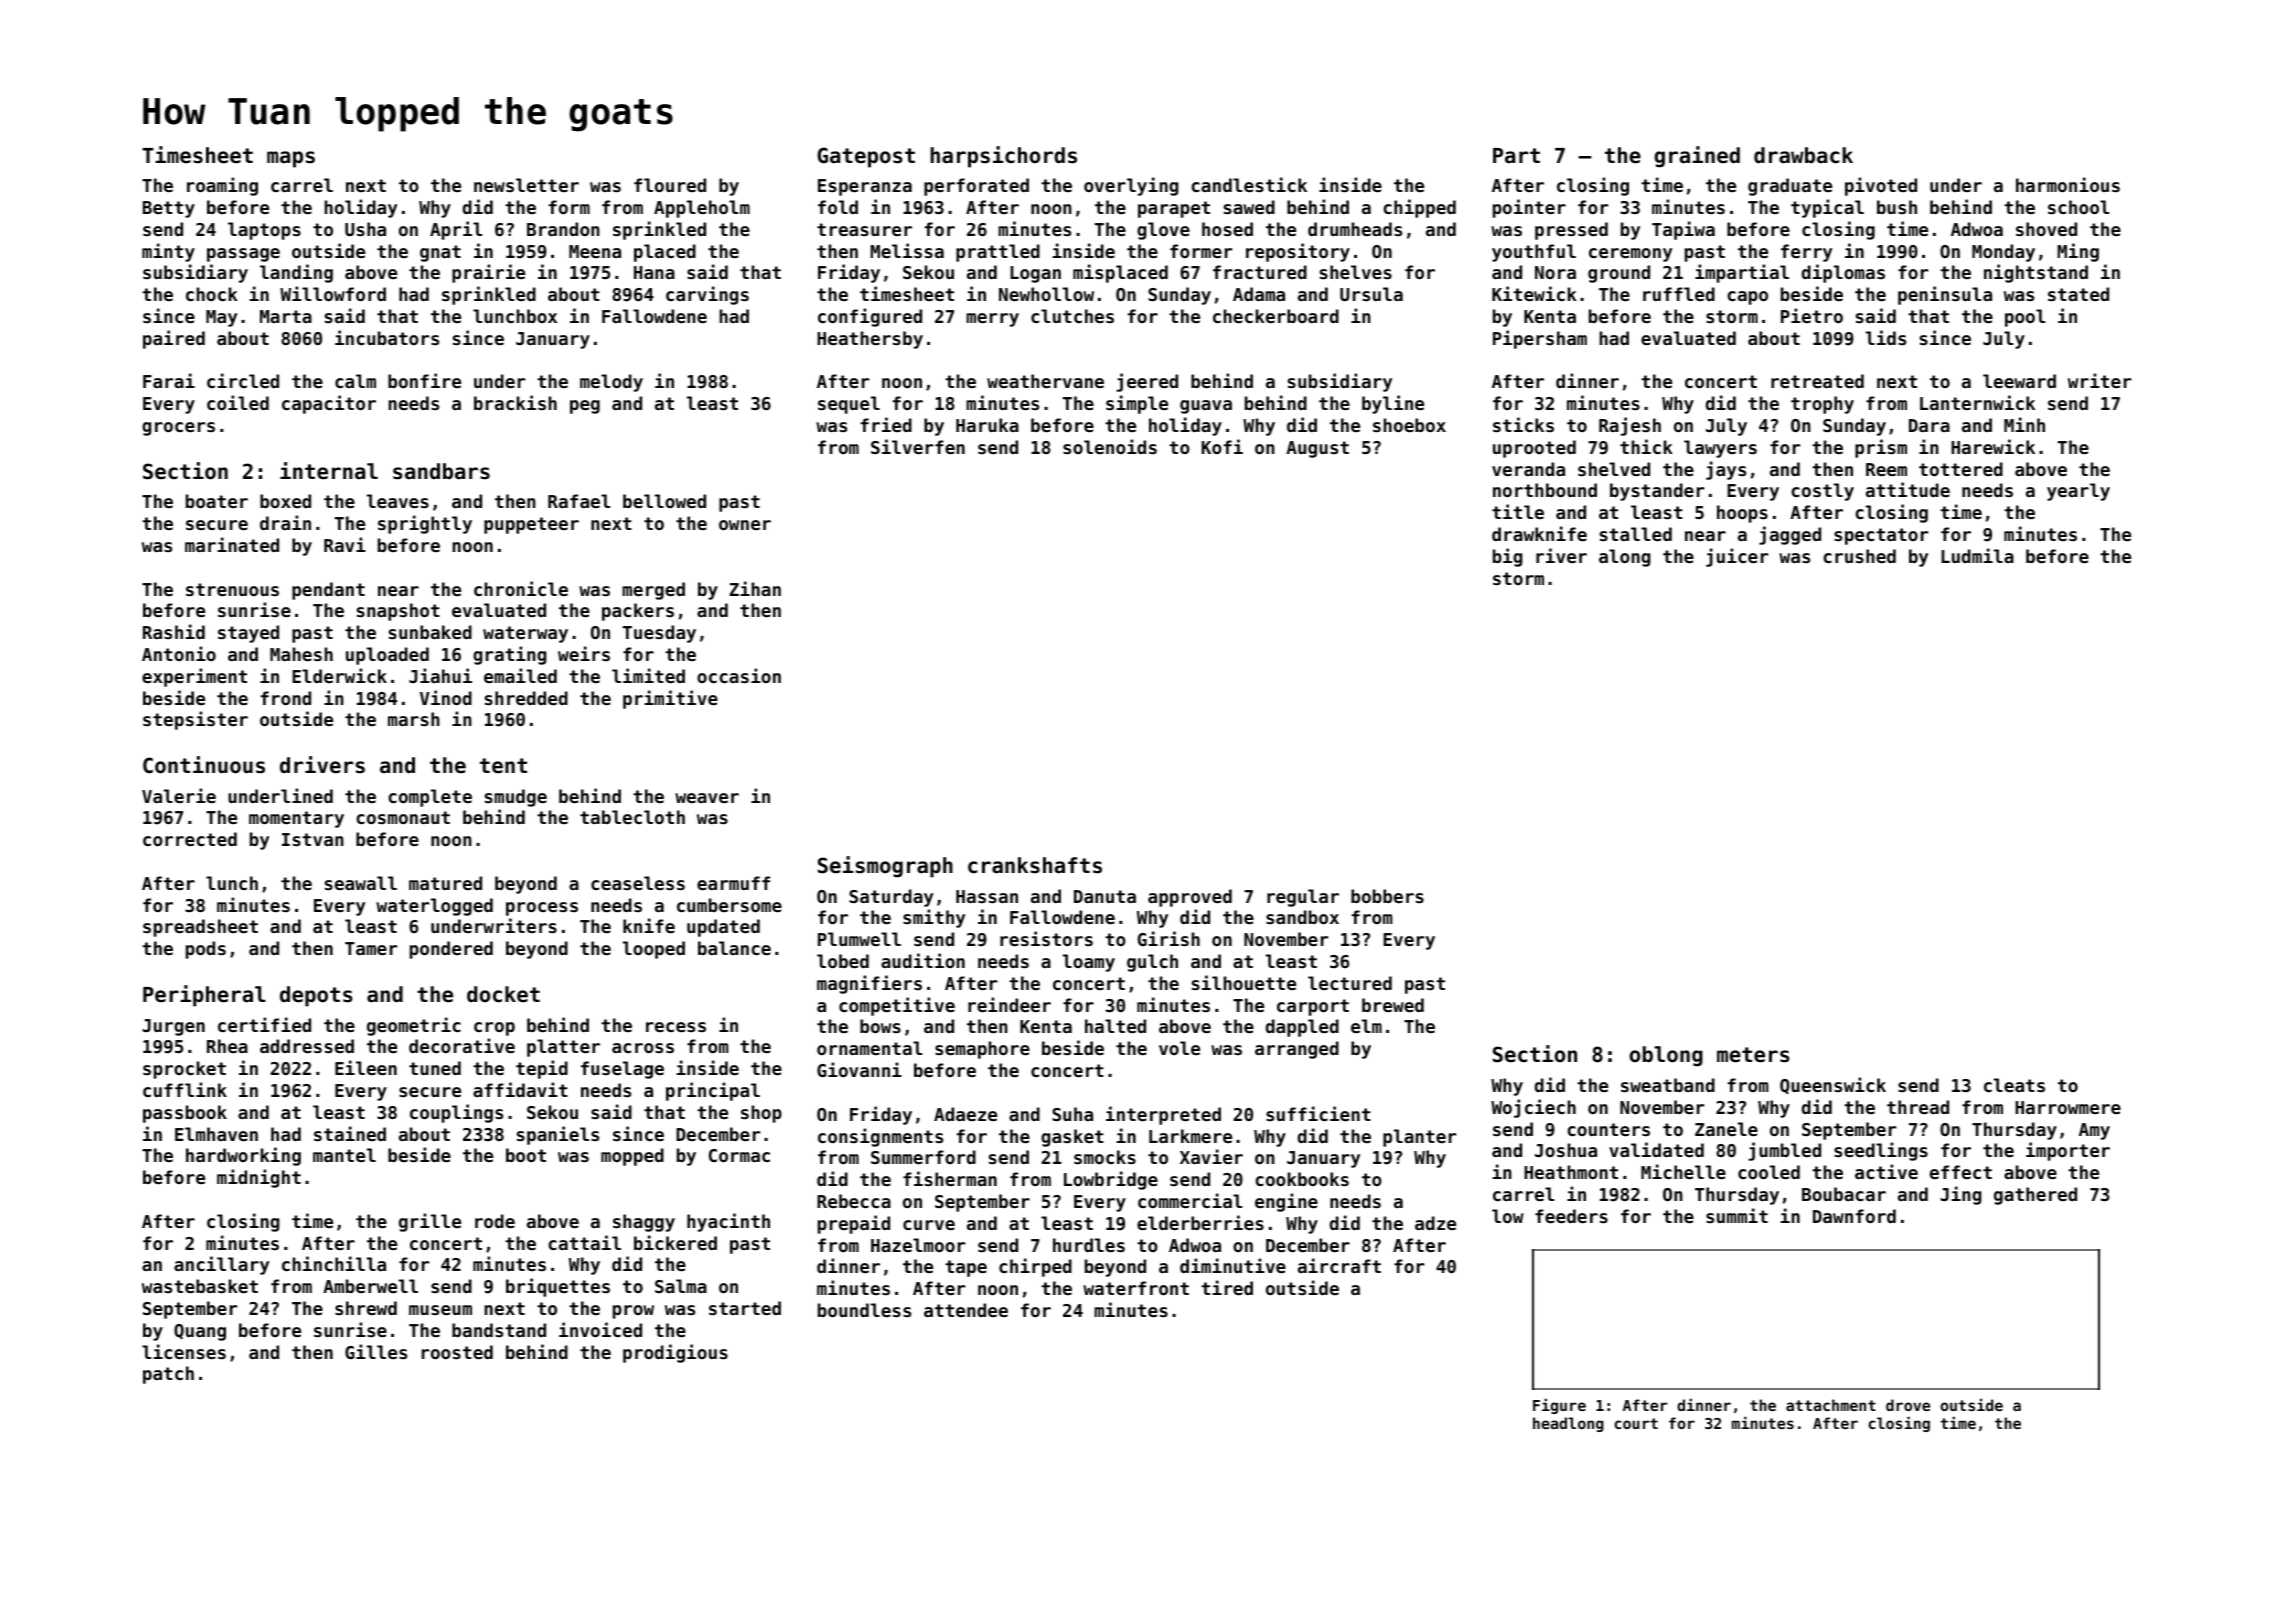  Describe the element at coordinates (1035, 865) in the screenshot. I see `crankshafts` at that location.
